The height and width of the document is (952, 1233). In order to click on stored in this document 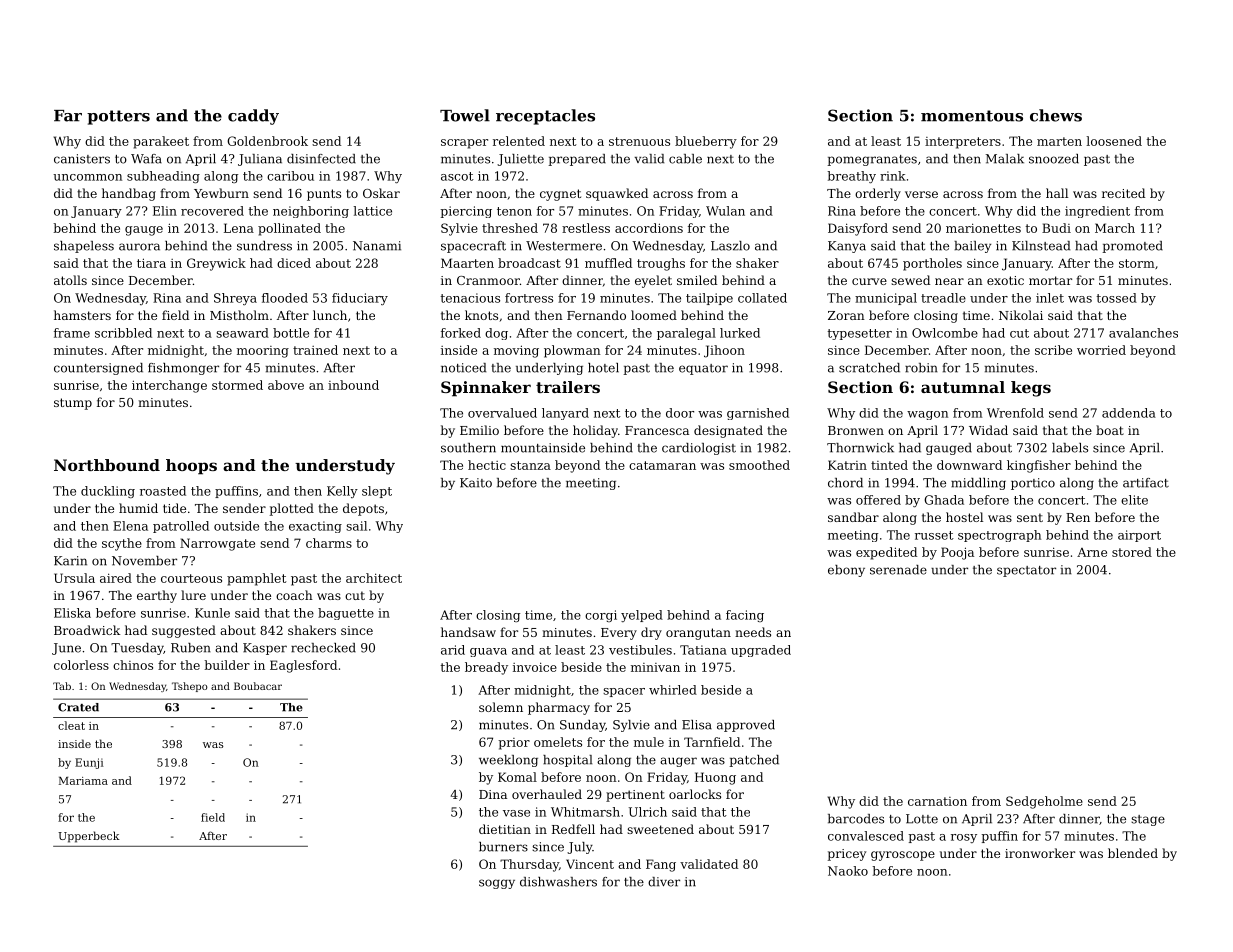, I will do `click(1132, 552)`.
